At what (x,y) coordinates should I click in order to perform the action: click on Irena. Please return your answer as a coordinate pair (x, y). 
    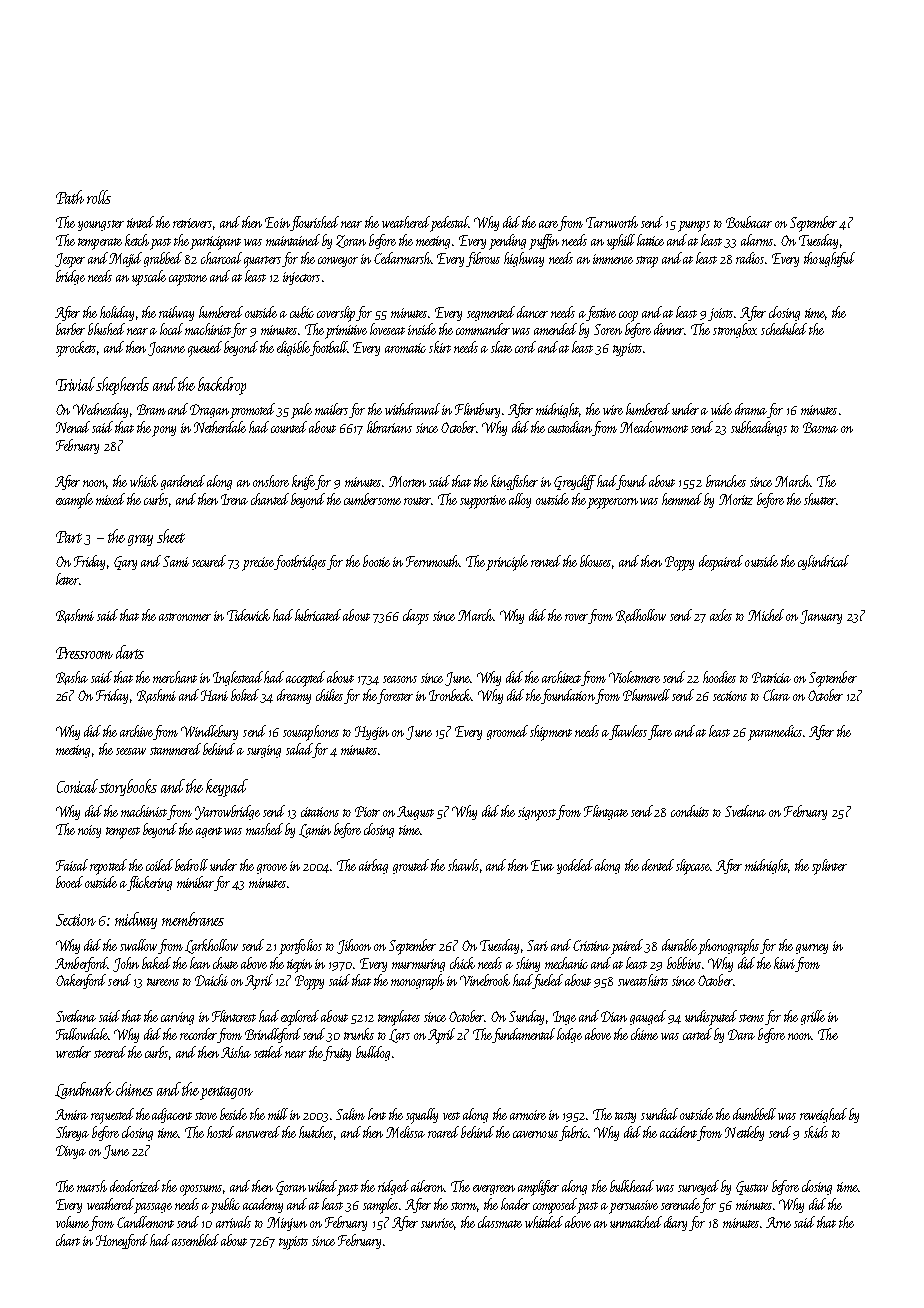
    Looking at the image, I should click on (234, 499).
